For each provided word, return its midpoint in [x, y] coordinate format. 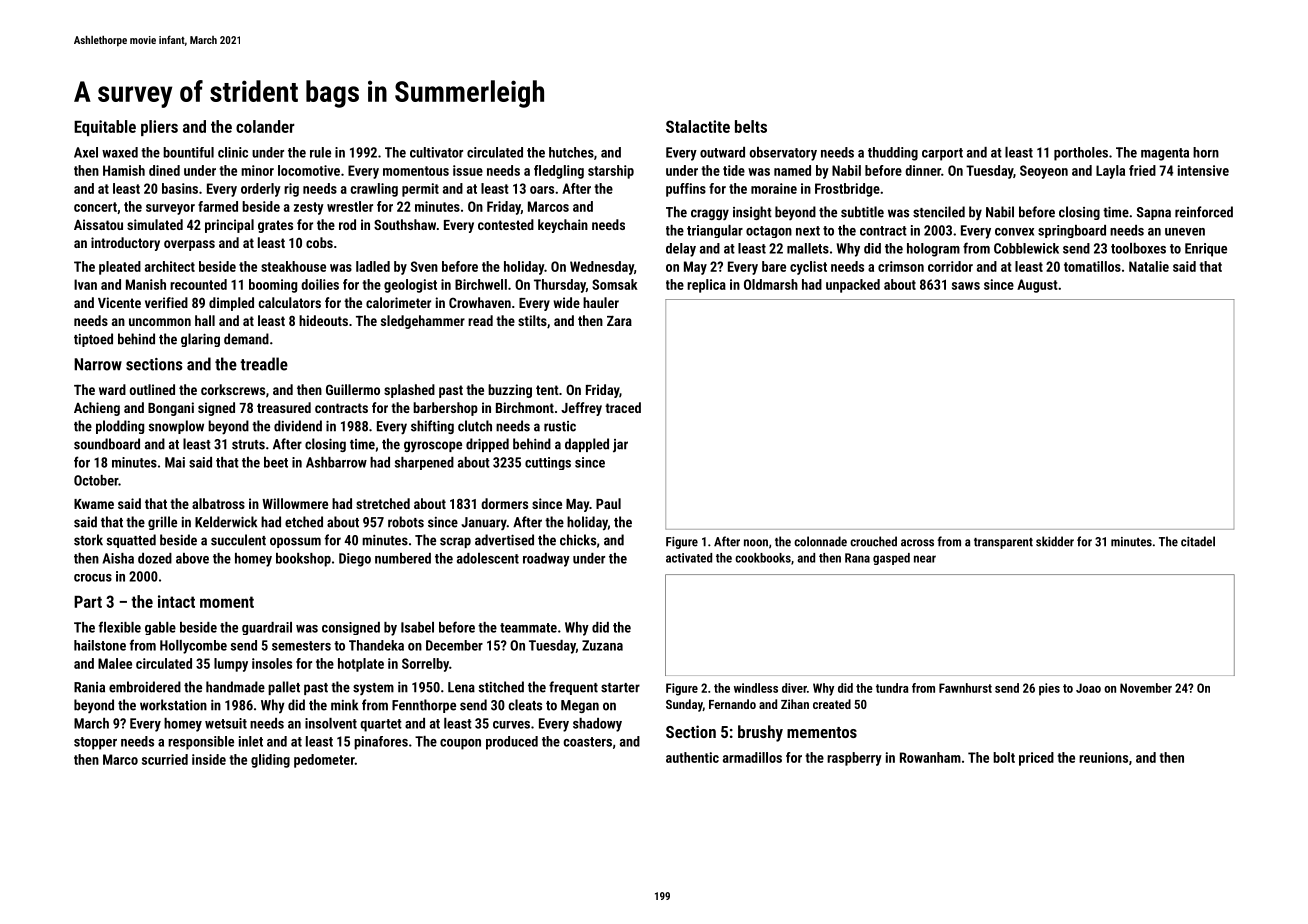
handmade [235, 687]
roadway [546, 560]
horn [1206, 152]
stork [88, 540]
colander [265, 126]
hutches [571, 152]
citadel [1198, 541]
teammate [528, 628]
